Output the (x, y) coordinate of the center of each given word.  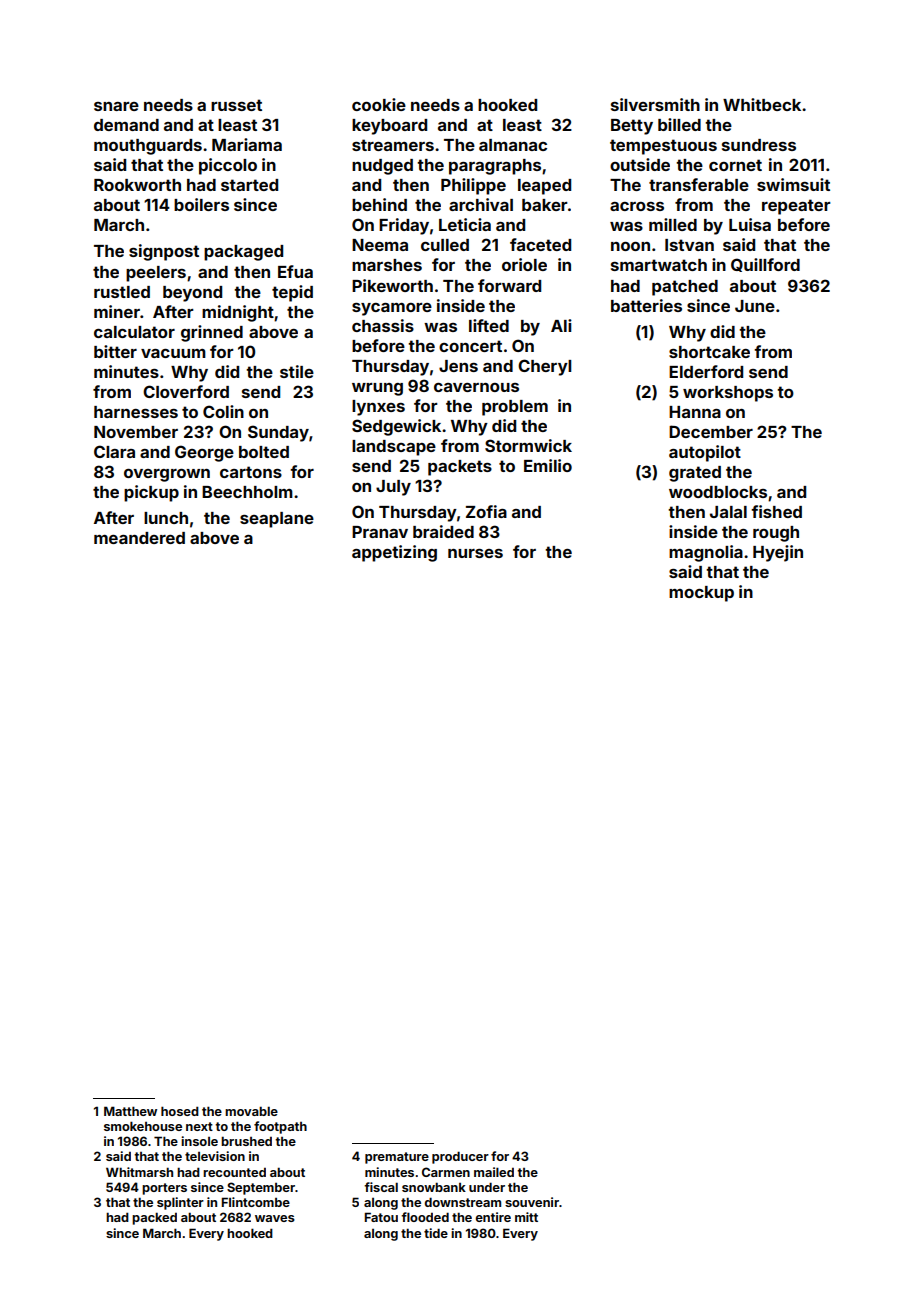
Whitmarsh (139, 1172)
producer (460, 1157)
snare (116, 106)
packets (460, 468)
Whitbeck (762, 104)
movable (251, 1111)
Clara (114, 451)
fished (776, 511)
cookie (379, 104)
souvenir (532, 1202)
